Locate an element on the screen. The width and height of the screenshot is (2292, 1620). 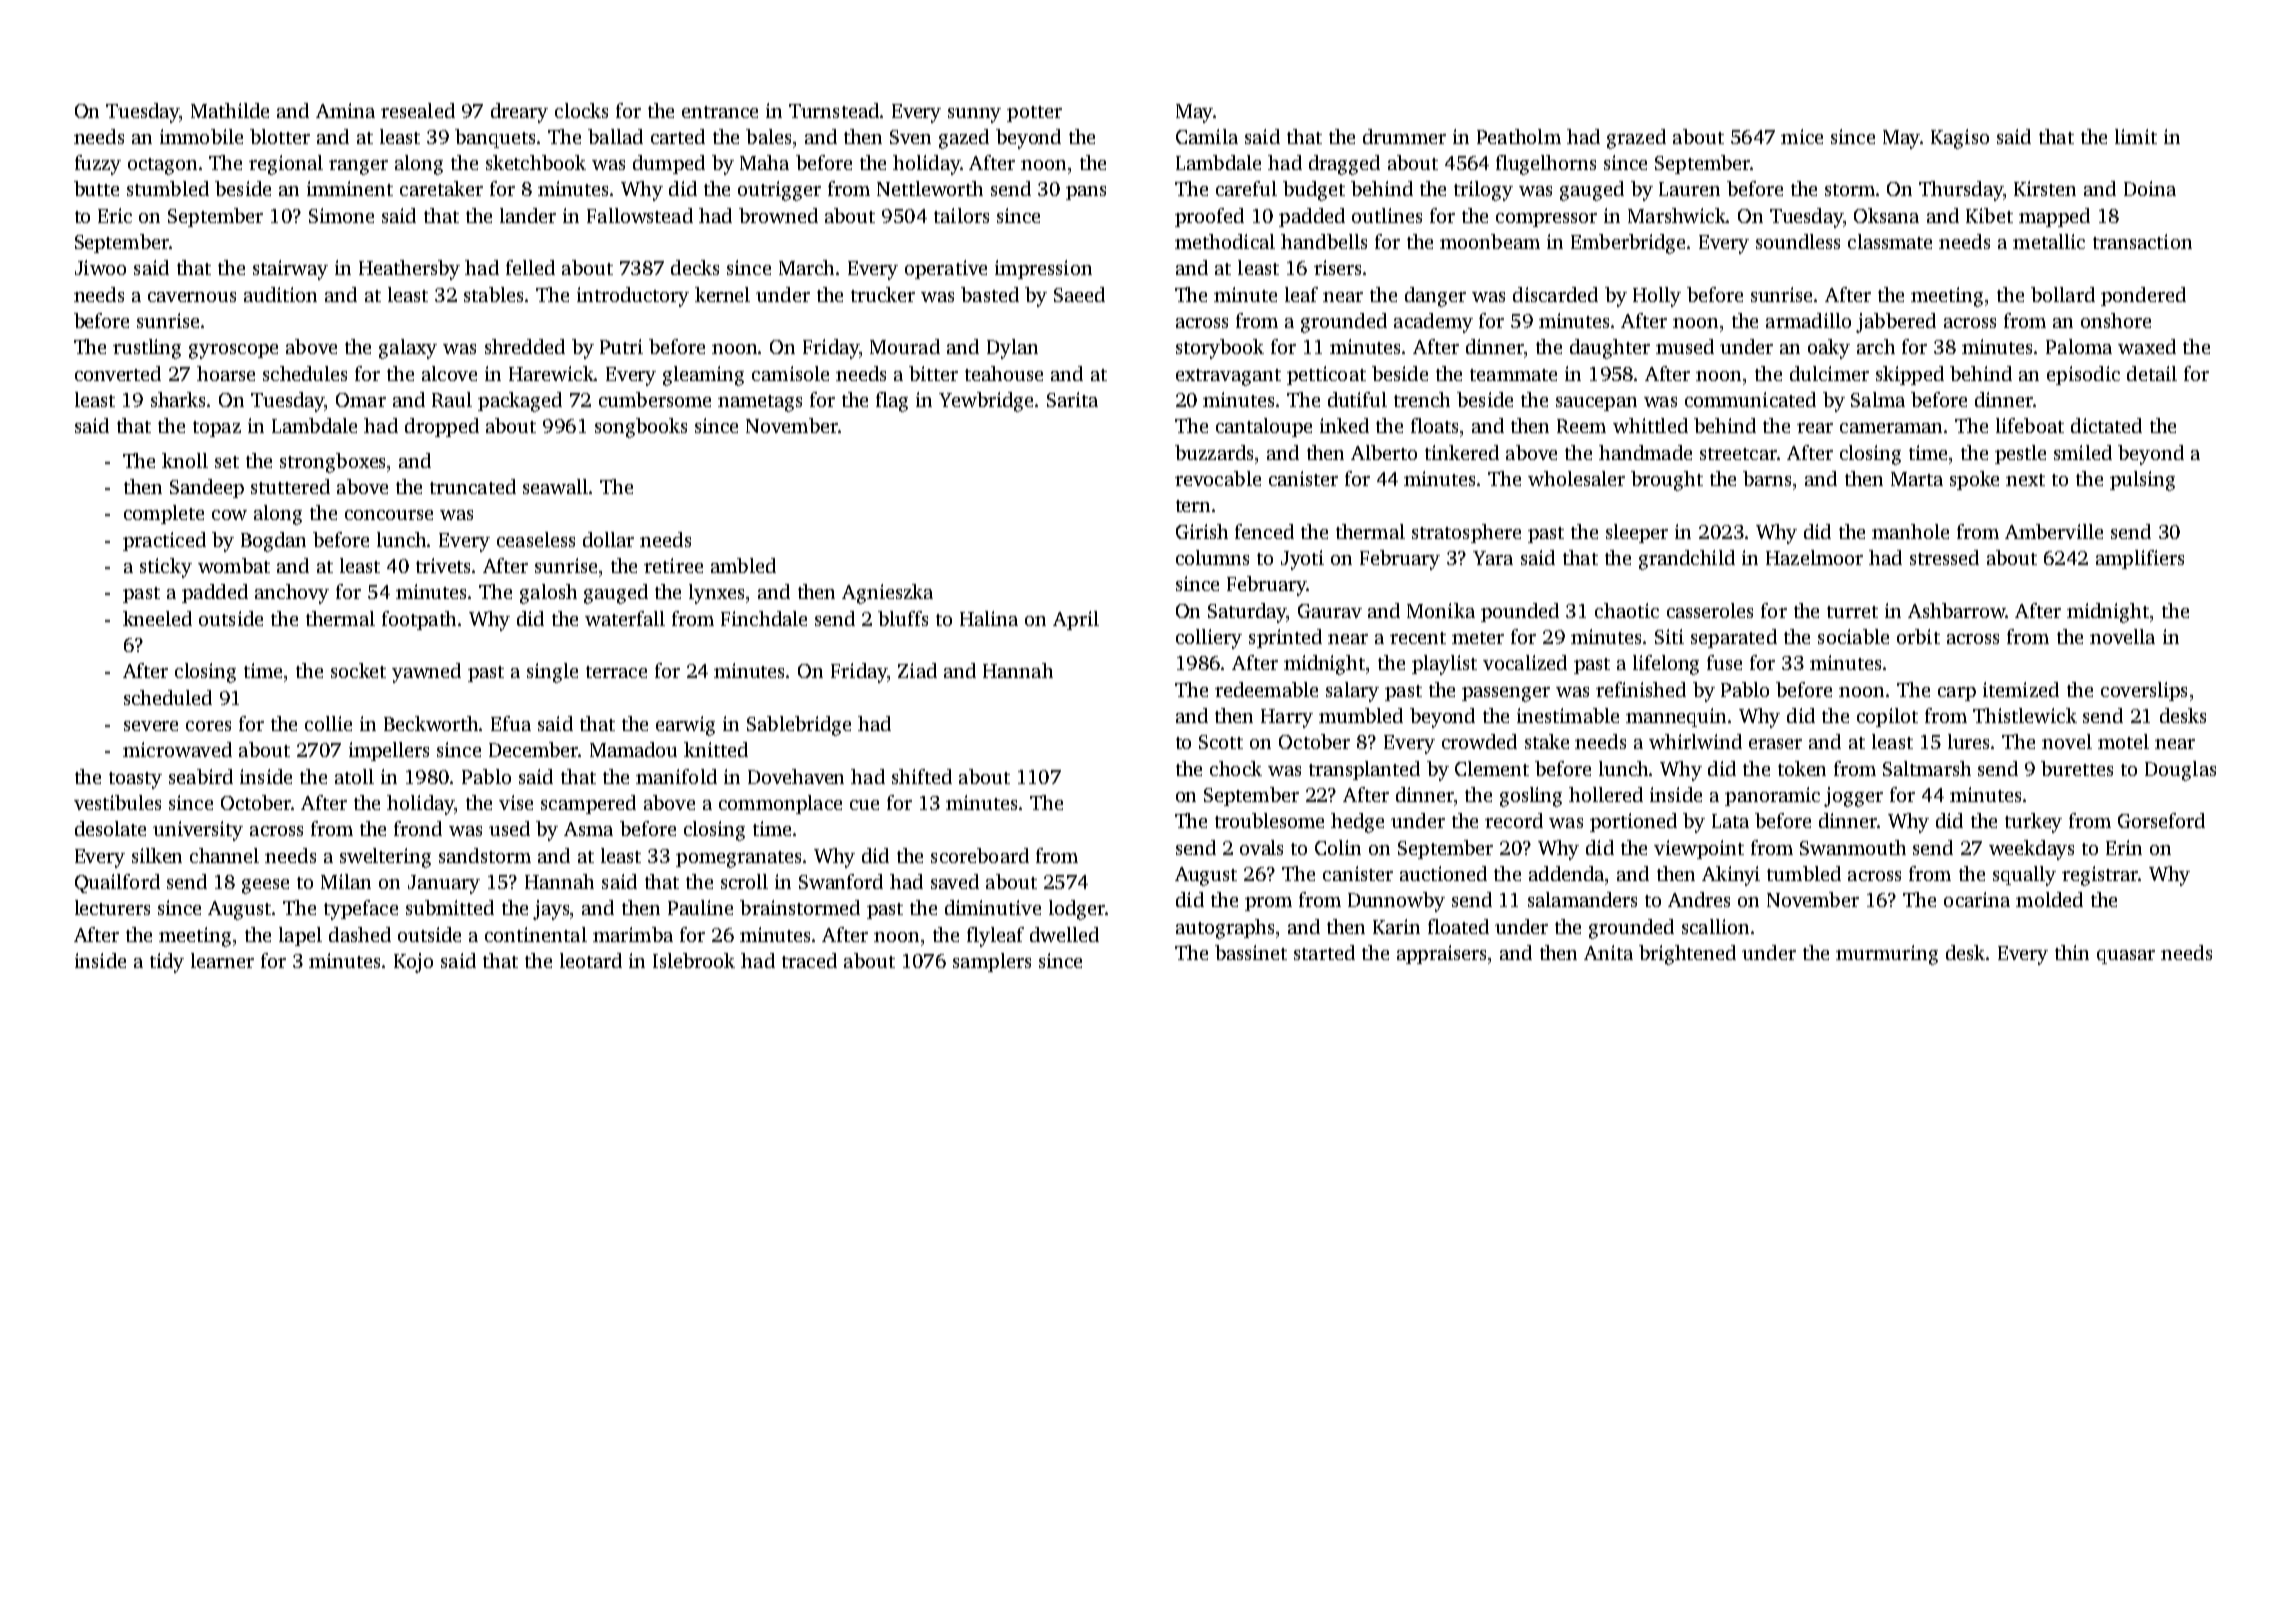
Heathersby is located at coordinates (409, 270).
